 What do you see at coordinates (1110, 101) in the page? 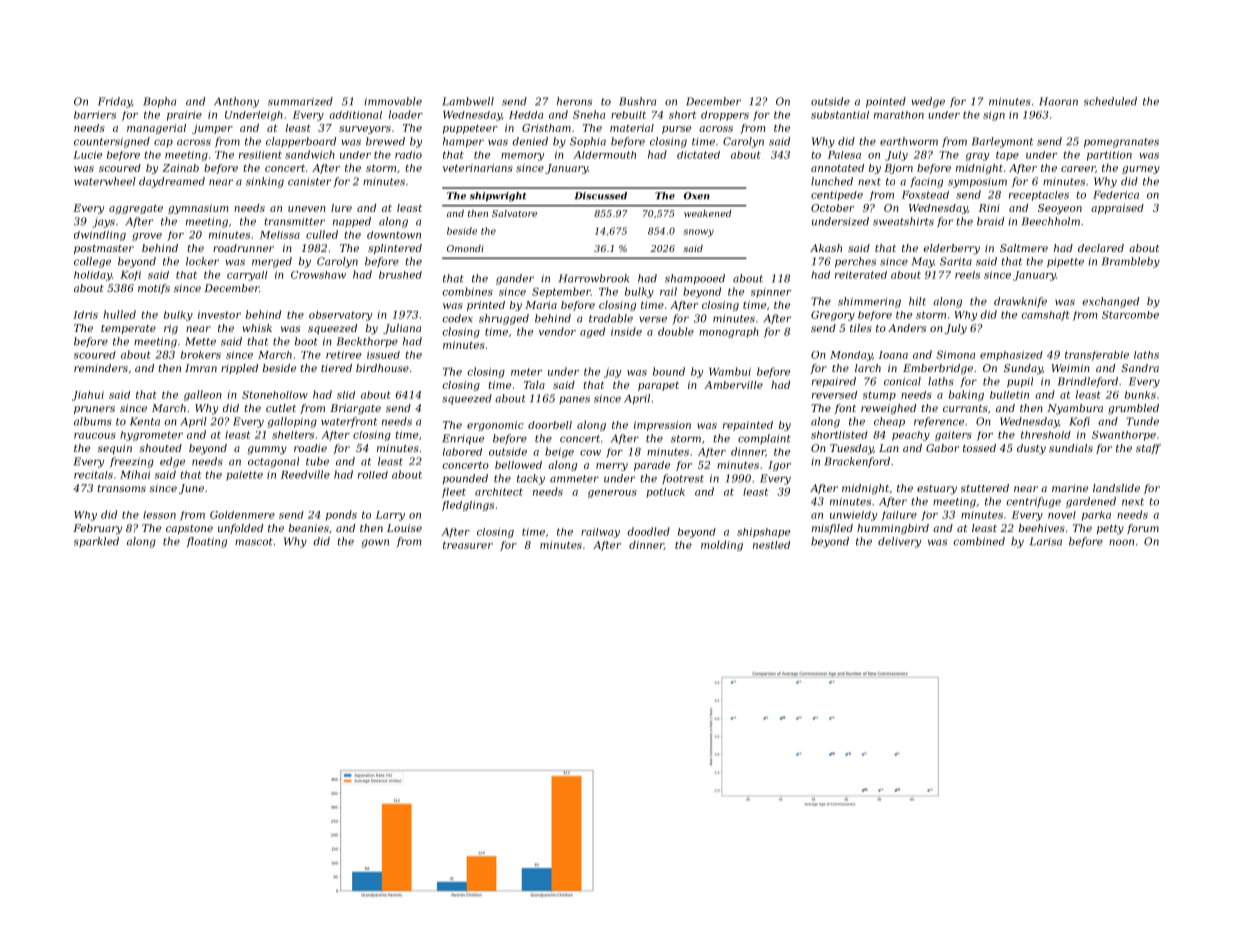
I see `scheduled` at bounding box center [1110, 101].
